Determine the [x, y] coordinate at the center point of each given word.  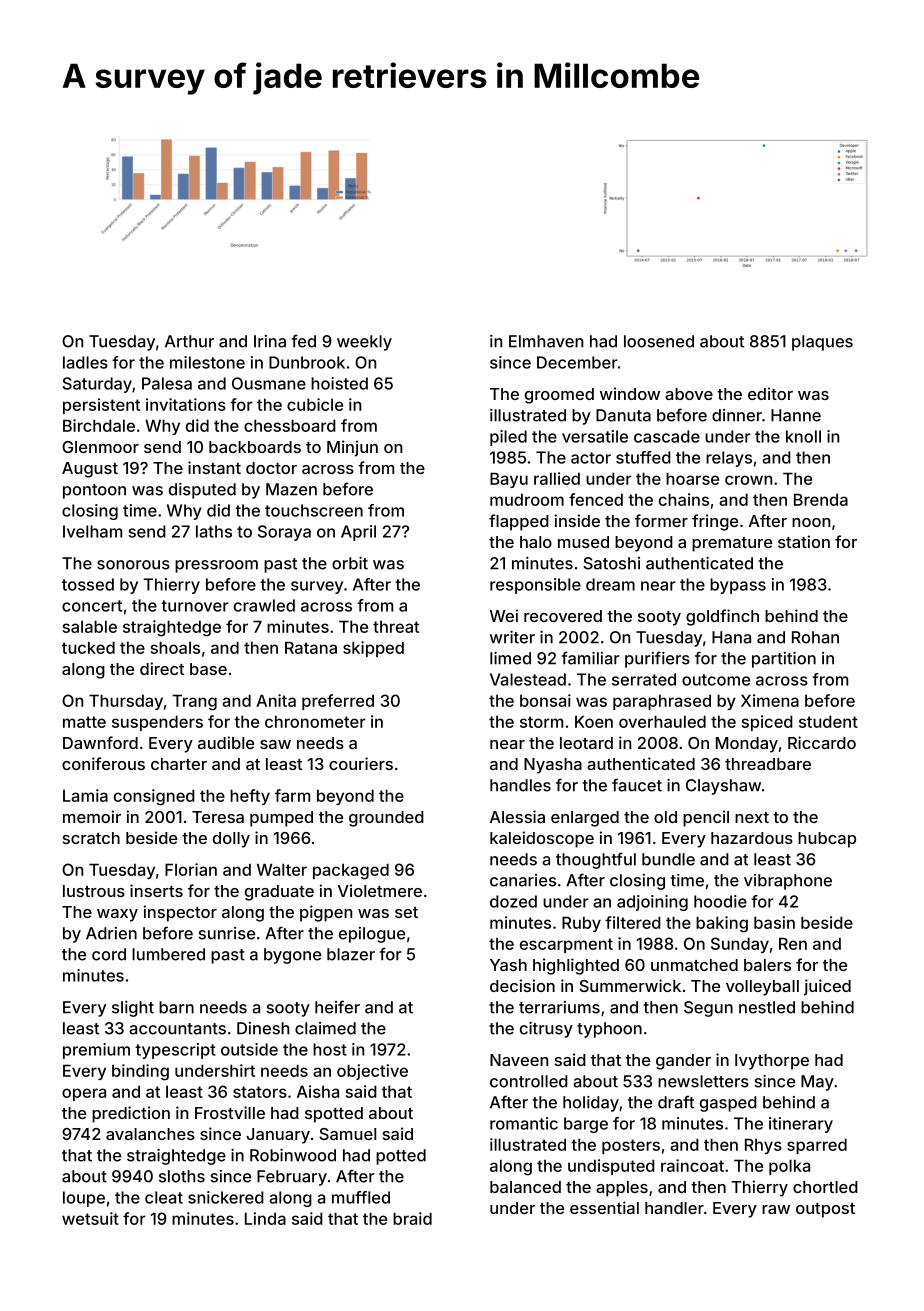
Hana [731, 637]
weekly [364, 343]
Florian [191, 869]
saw [275, 744]
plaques [822, 343]
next [752, 817]
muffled [361, 1197]
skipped [373, 649]
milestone [207, 362]
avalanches [150, 1134]
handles [520, 785]
